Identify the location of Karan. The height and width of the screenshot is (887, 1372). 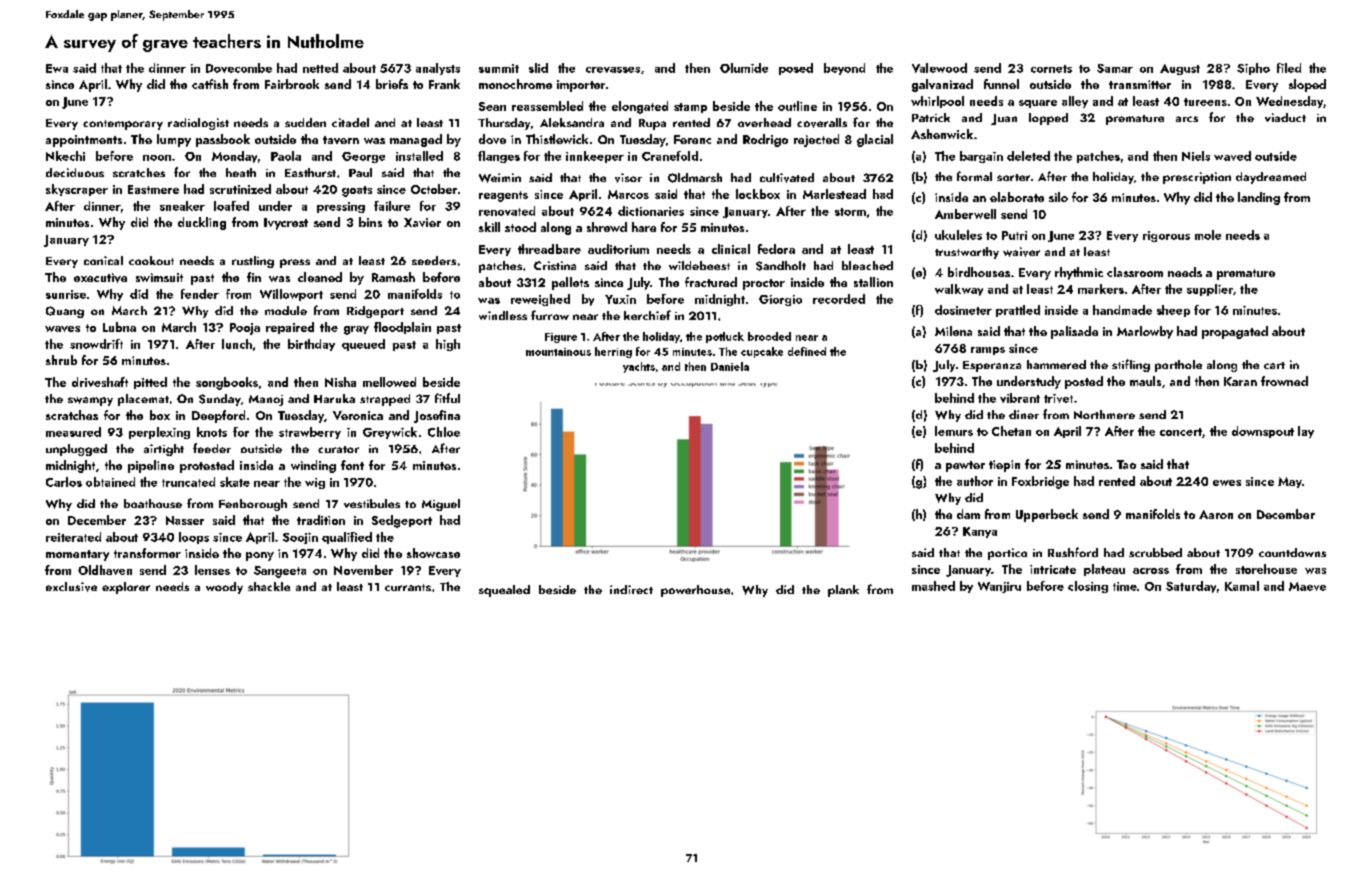
(1240, 381).
